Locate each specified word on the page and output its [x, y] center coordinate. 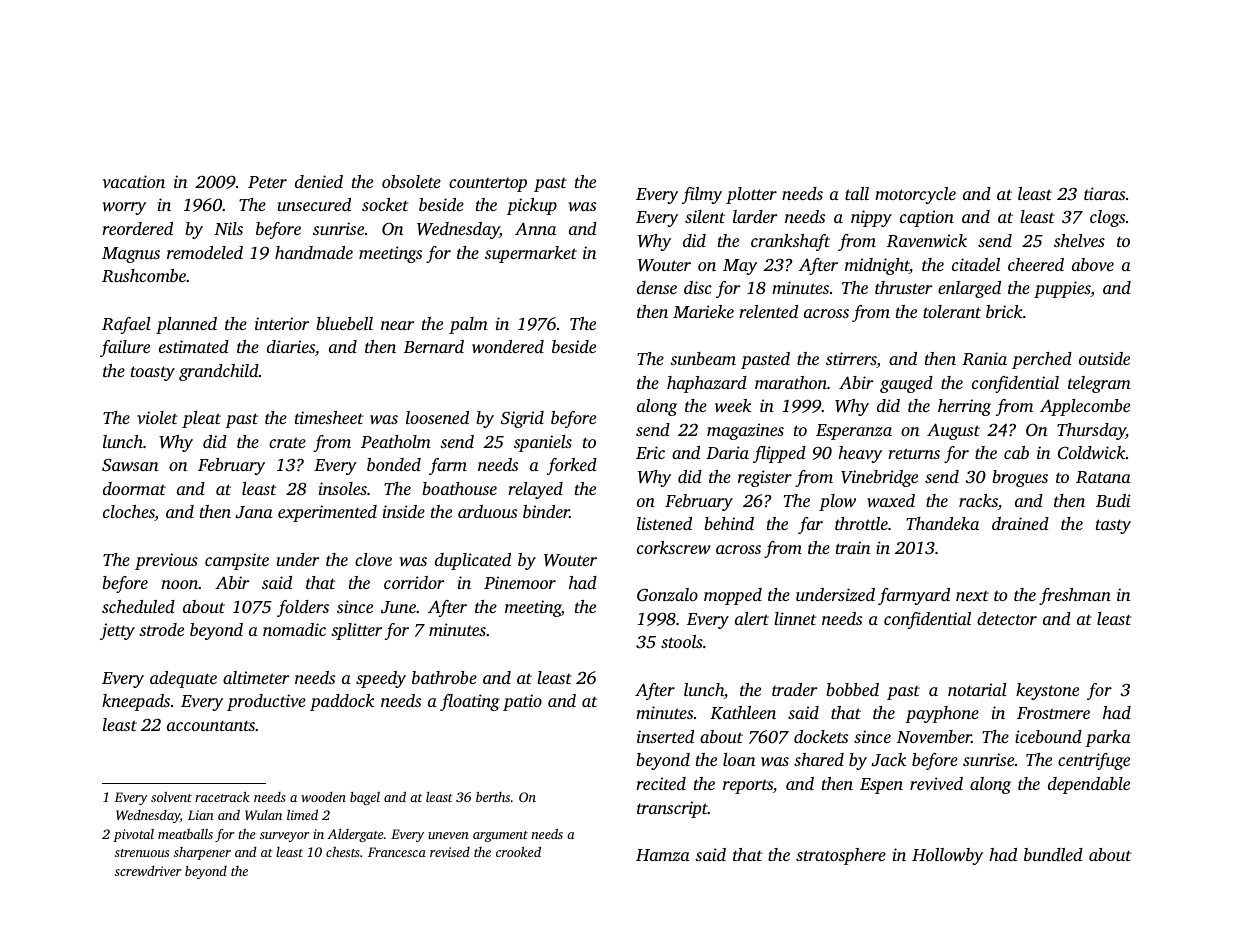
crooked [518, 851]
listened [664, 523]
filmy [702, 195]
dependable [1089, 785]
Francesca [397, 852]
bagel [365, 798]
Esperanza [854, 432]
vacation [133, 181]
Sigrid [522, 419]
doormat [134, 488]
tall [857, 193]
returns [914, 453]
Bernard [434, 346]
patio [522, 702]
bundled [1053, 854]
